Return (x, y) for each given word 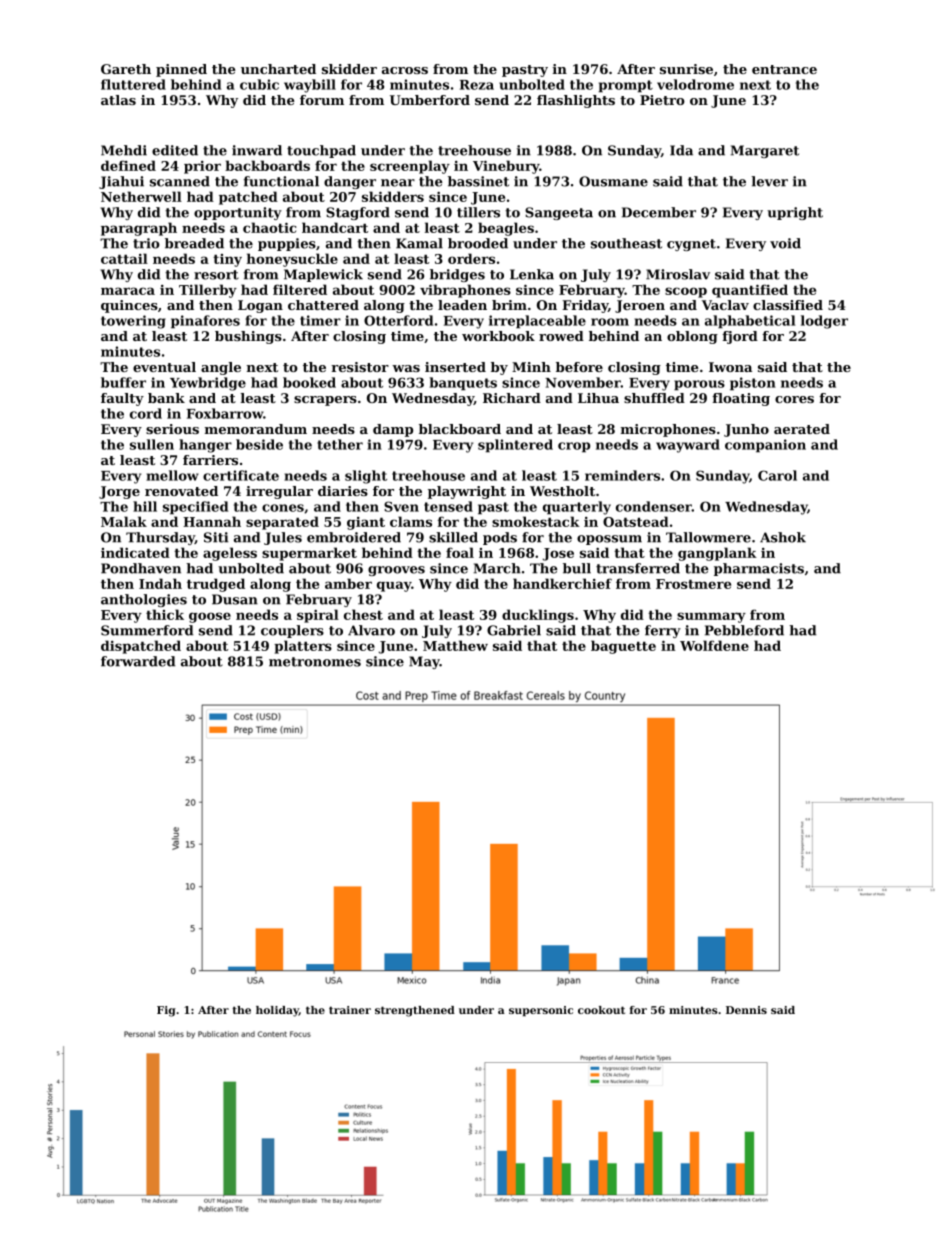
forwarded (138, 661)
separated (282, 523)
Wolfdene (714, 645)
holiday (277, 1011)
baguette (623, 647)
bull (577, 568)
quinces (129, 306)
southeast (626, 243)
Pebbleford (744, 630)
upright (795, 213)
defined (128, 165)
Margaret (765, 151)
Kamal (419, 243)
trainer (350, 1010)
